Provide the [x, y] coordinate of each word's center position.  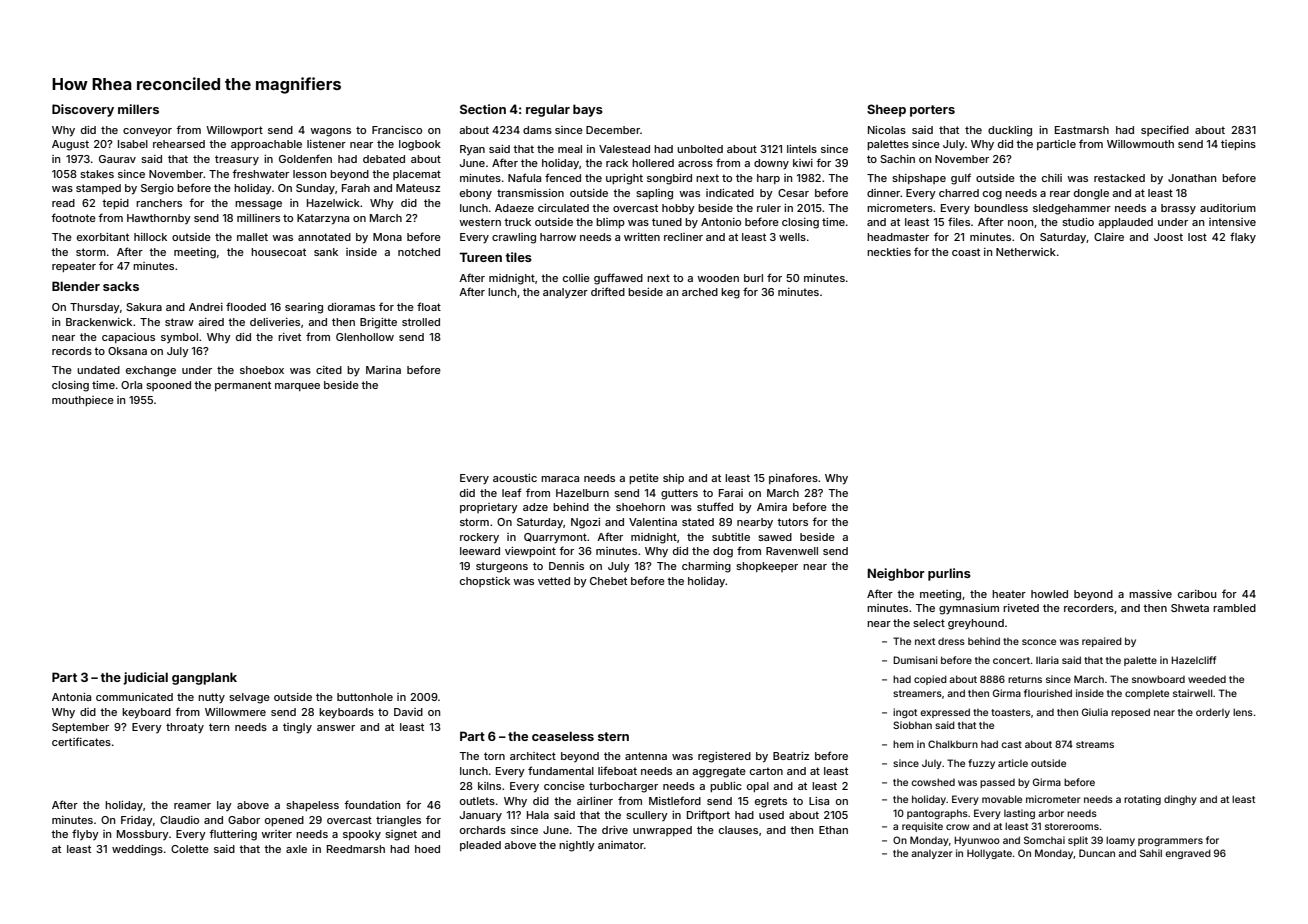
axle [296, 849]
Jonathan [1192, 178]
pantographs [937, 814]
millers [138, 109]
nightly [577, 846]
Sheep [886, 110]
